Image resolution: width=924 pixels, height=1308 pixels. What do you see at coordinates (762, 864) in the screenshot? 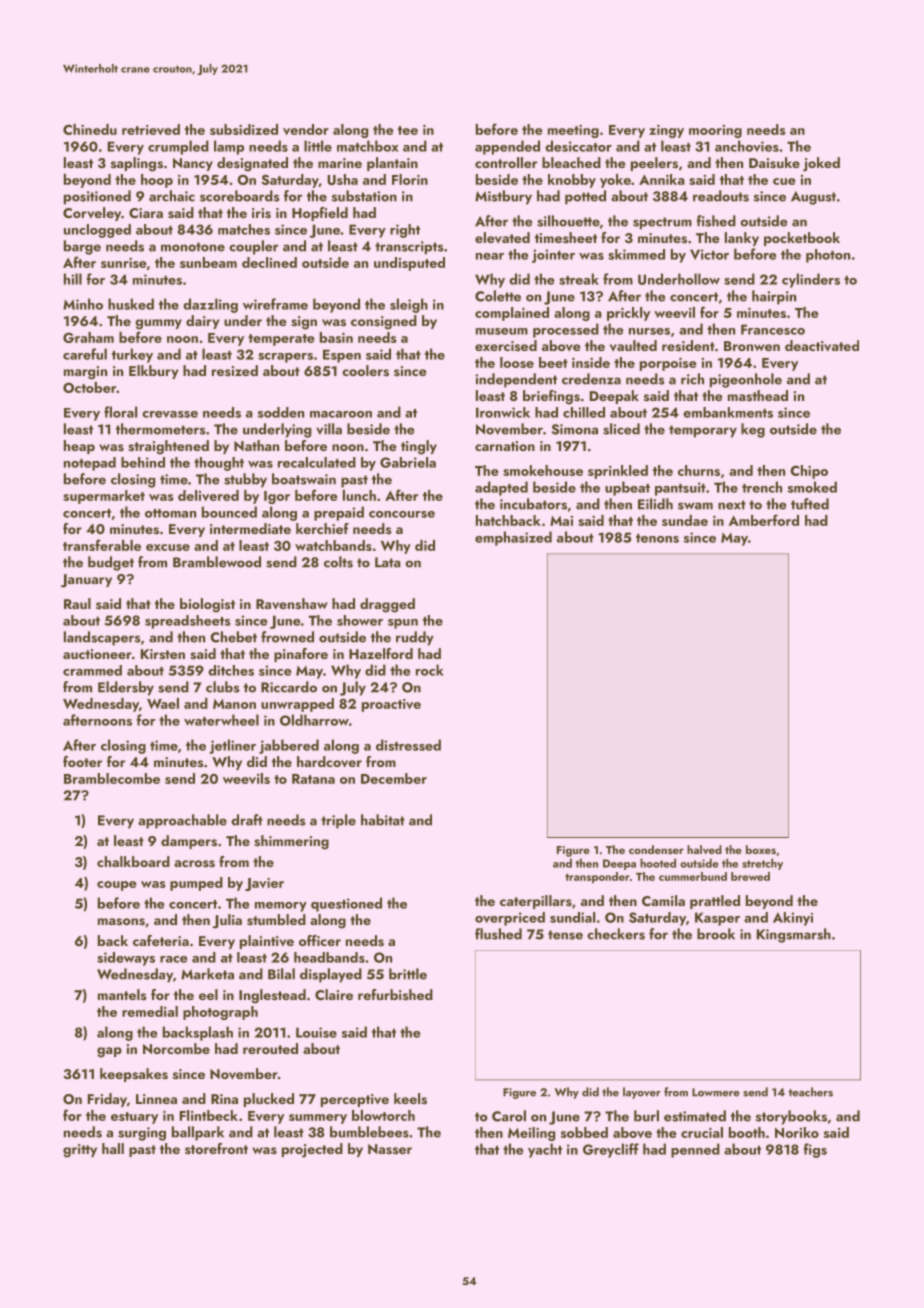
I see `stretchy` at bounding box center [762, 864].
